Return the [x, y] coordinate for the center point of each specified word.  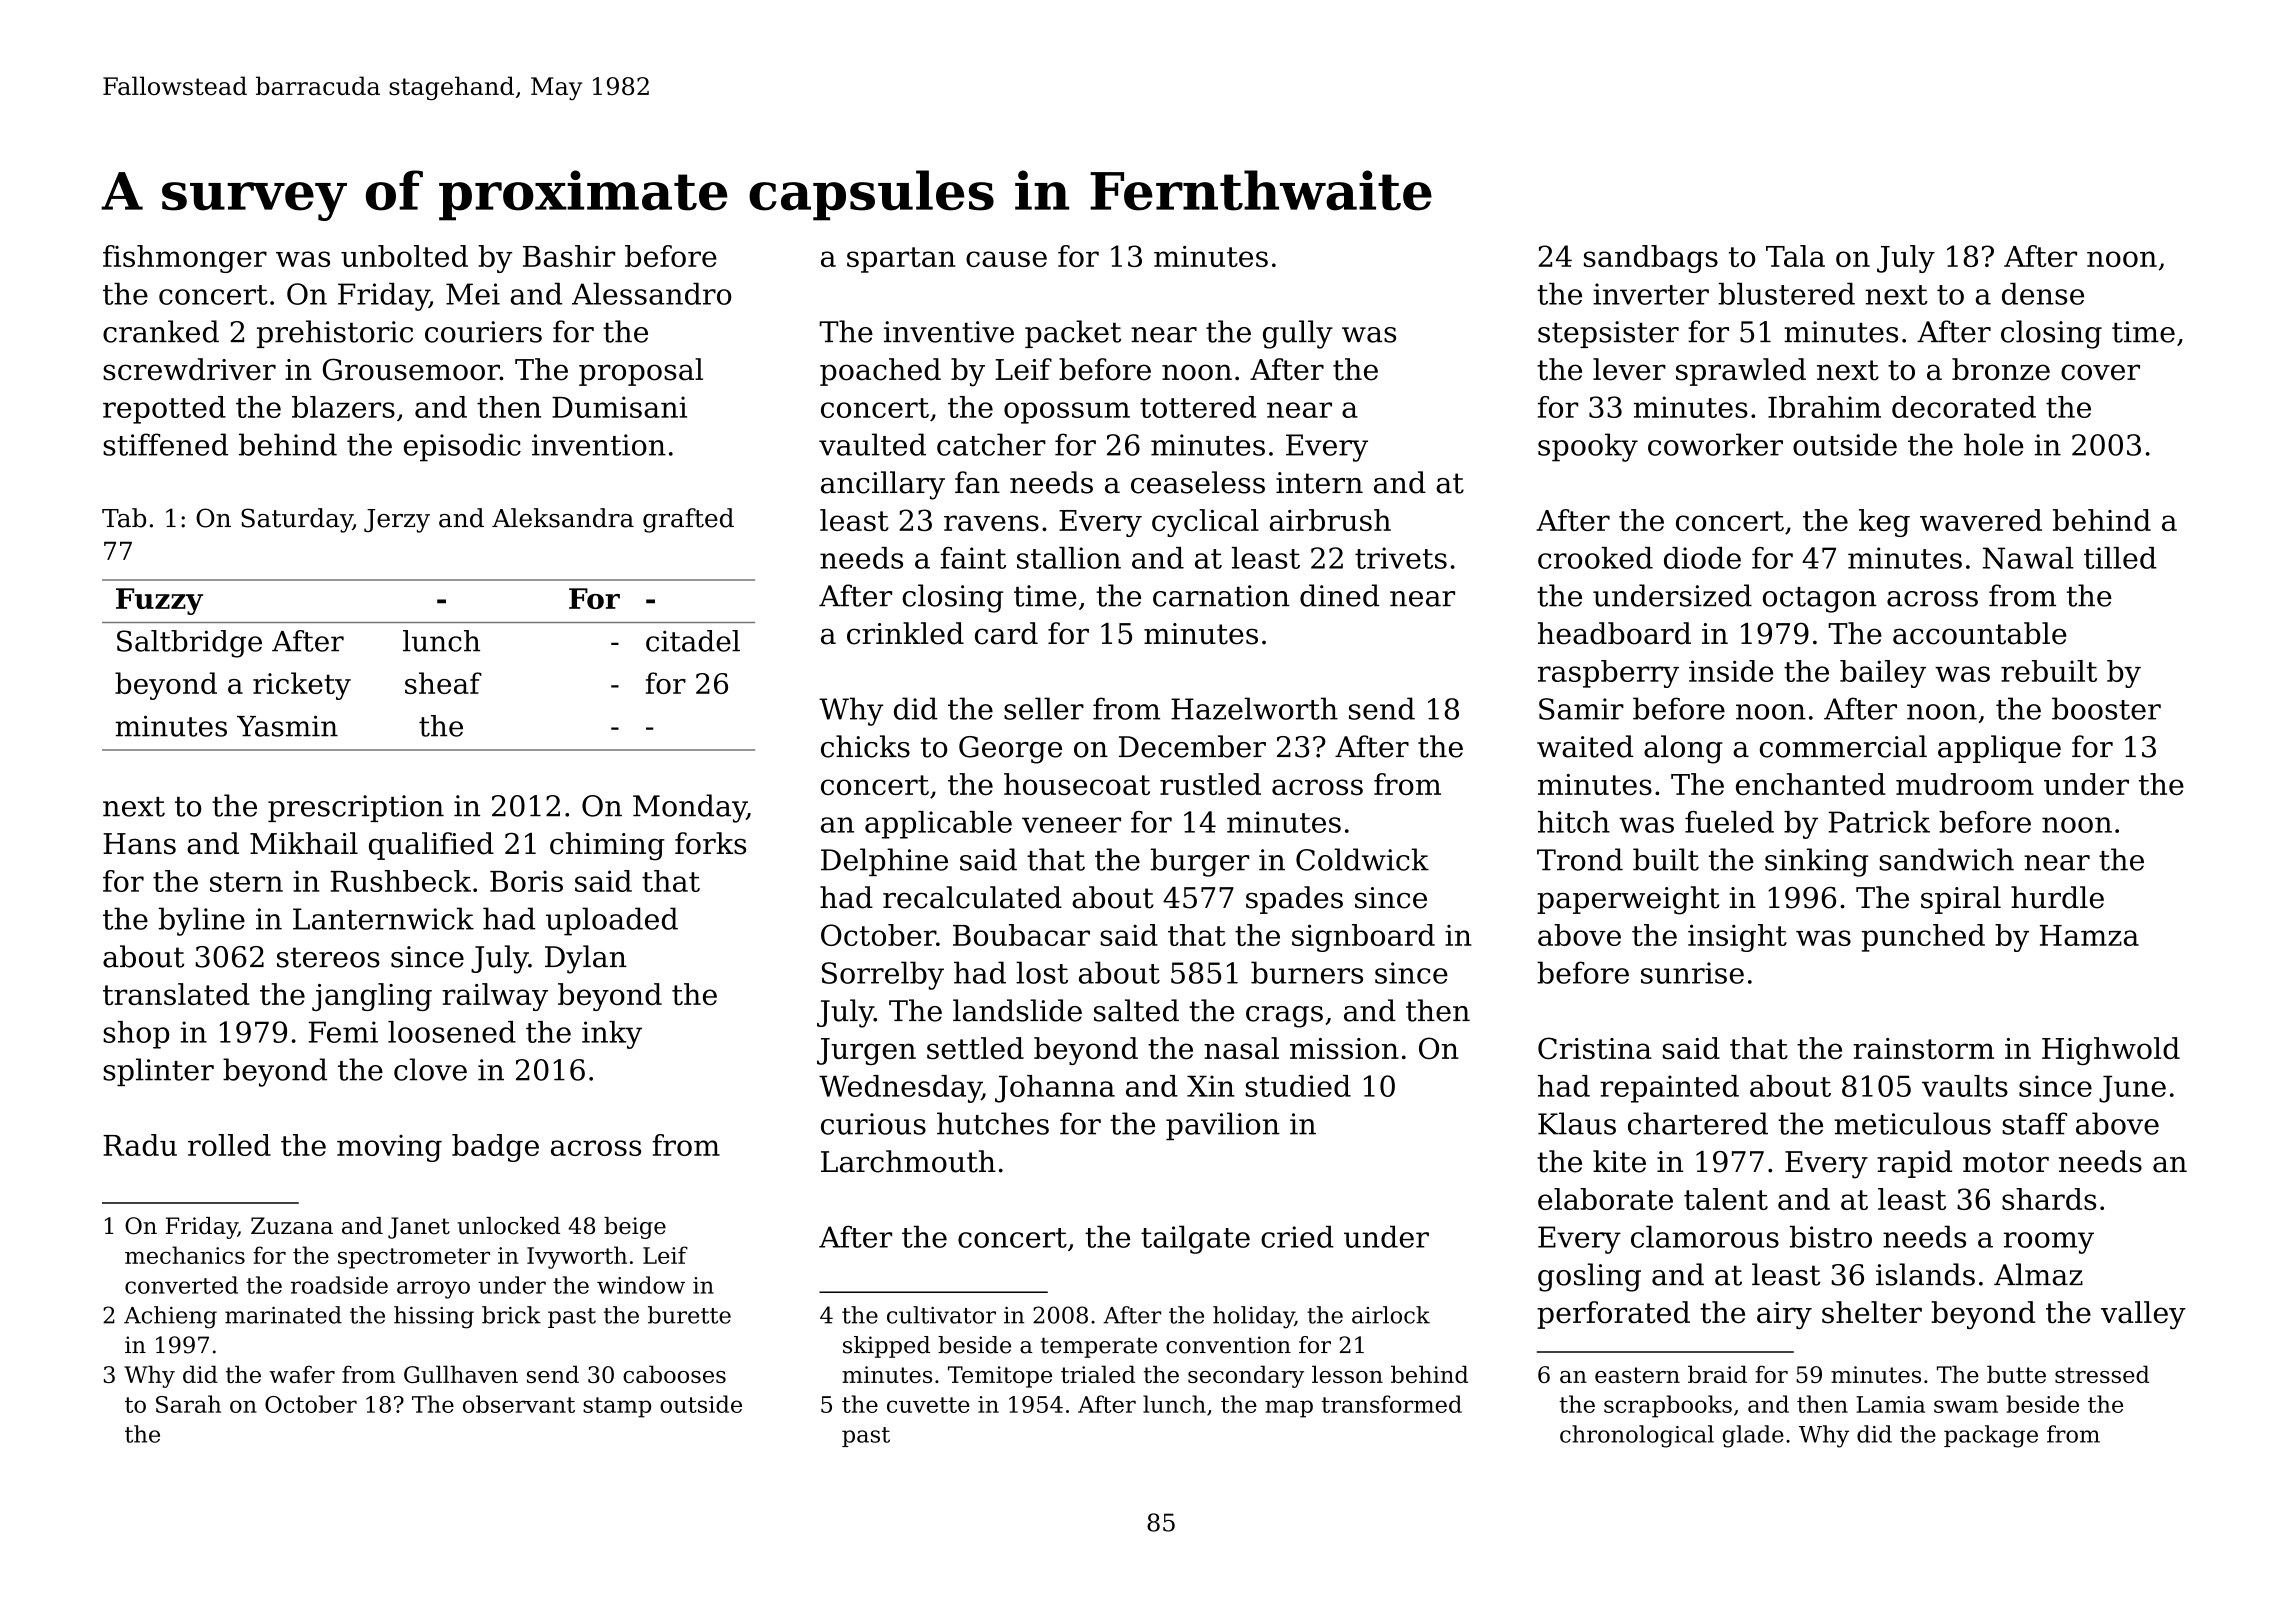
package [1991, 1436]
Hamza [2089, 935]
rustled [1210, 784]
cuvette [928, 1405]
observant [519, 1404]
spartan [901, 260]
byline [202, 921]
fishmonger [185, 259]
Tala [1795, 256]
